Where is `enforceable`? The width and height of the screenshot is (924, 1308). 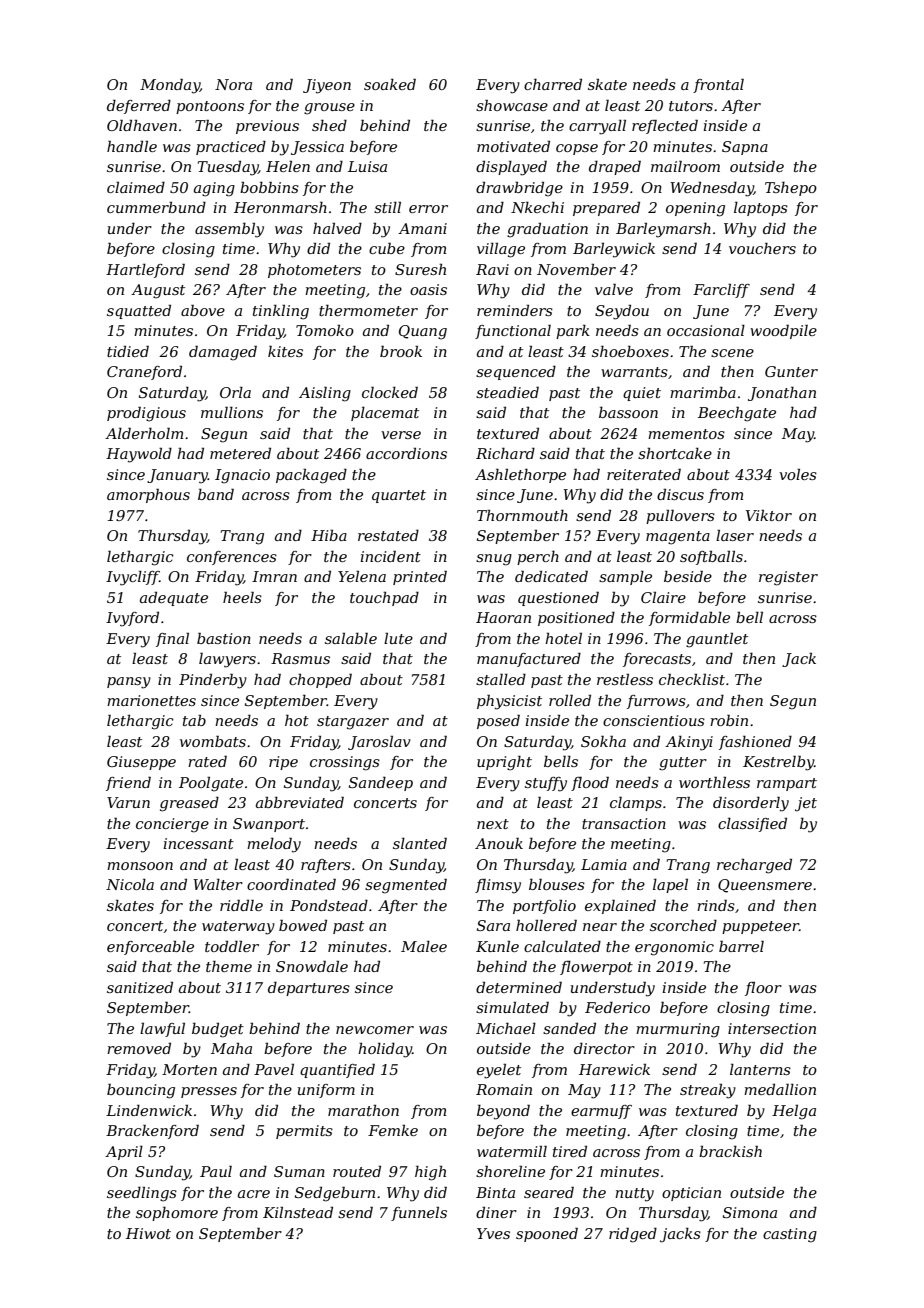 enforceable is located at coordinates (150, 948).
